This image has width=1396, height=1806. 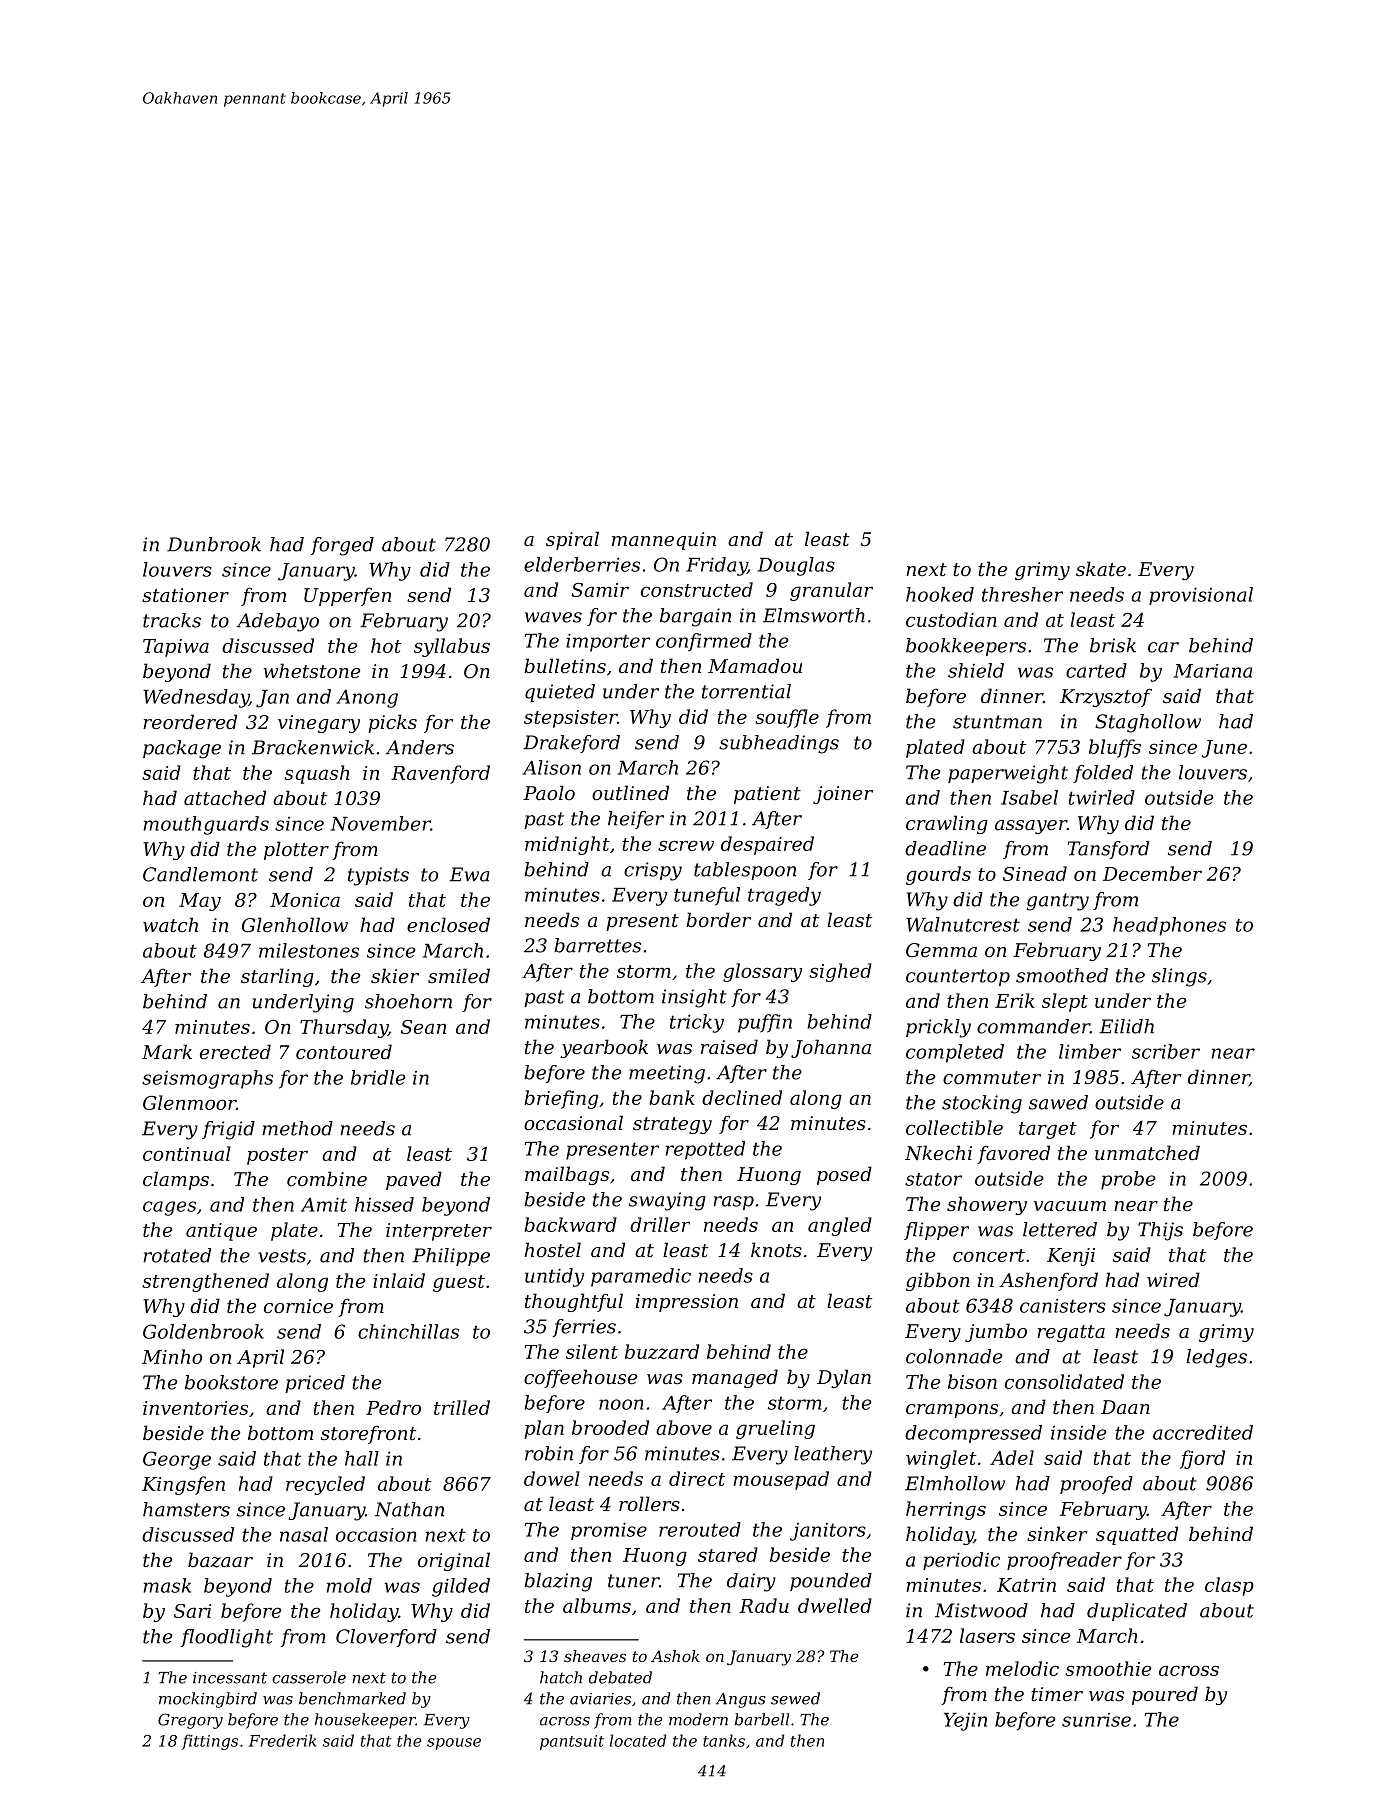 What do you see at coordinates (409, 1509) in the image?
I see `Nathan` at bounding box center [409, 1509].
